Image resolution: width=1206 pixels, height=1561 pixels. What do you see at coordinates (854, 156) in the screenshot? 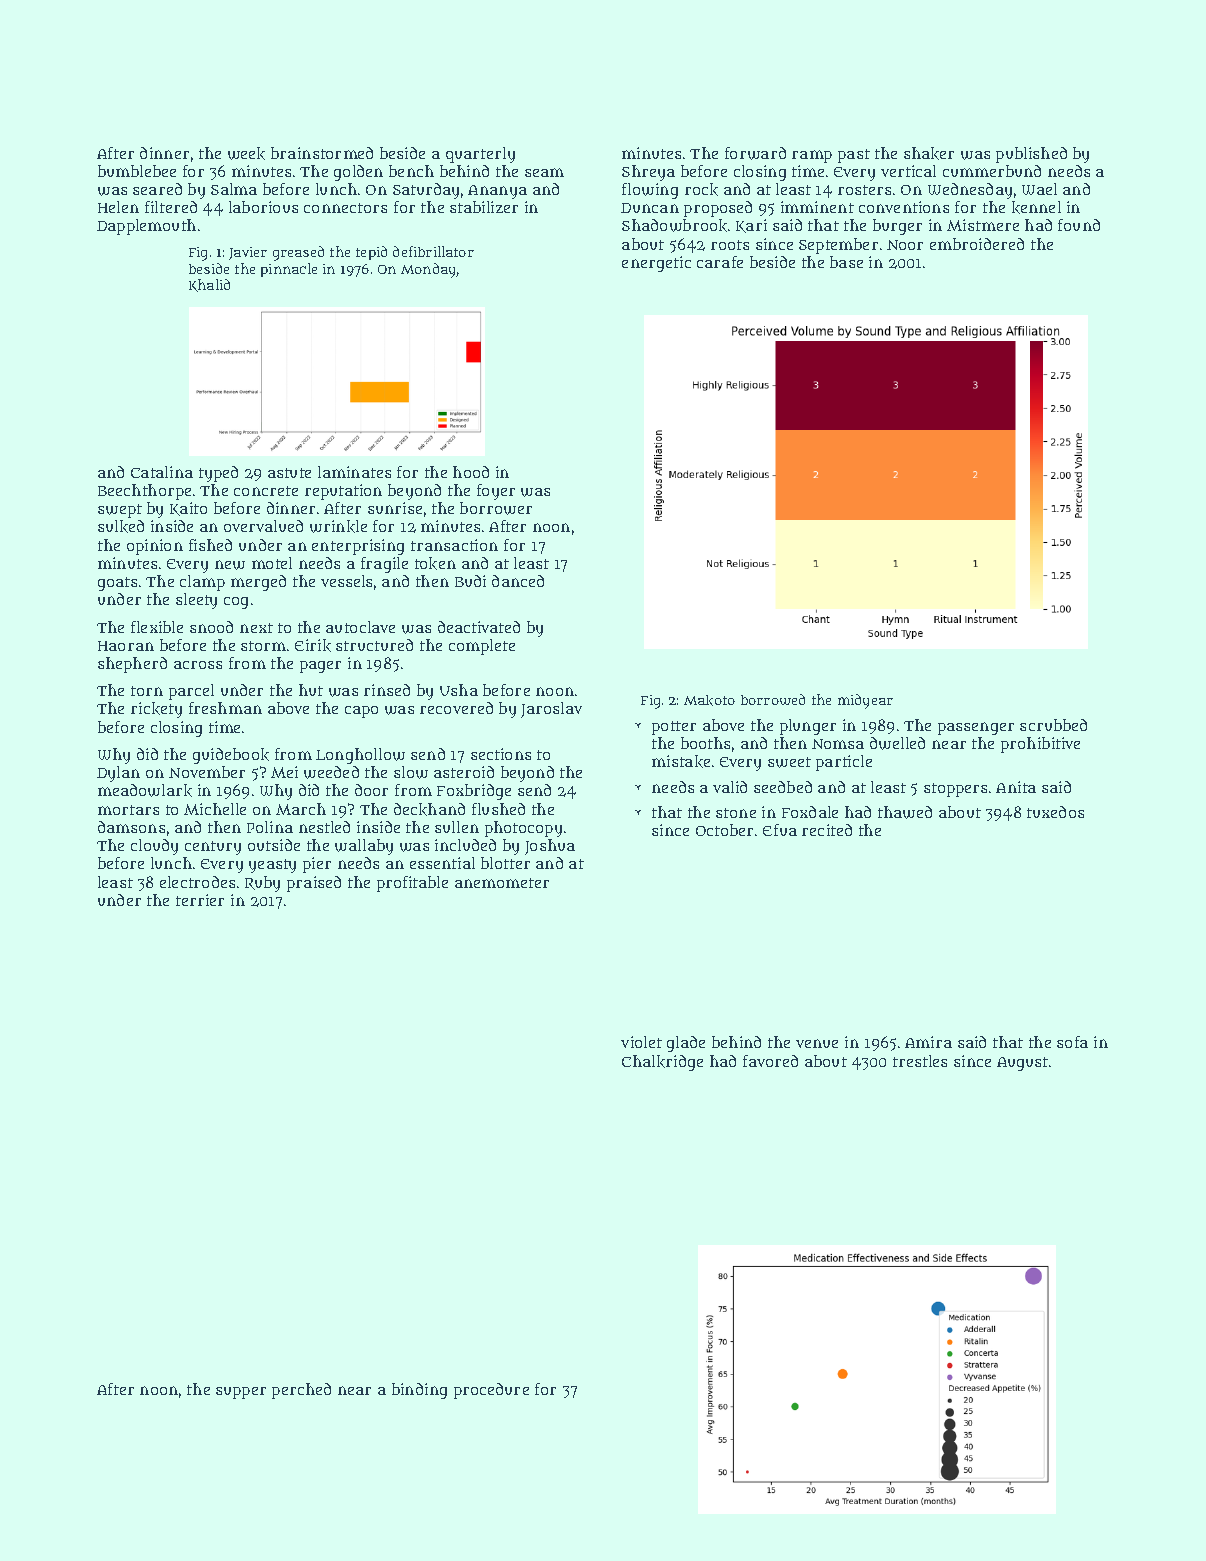
I see `past` at bounding box center [854, 156].
